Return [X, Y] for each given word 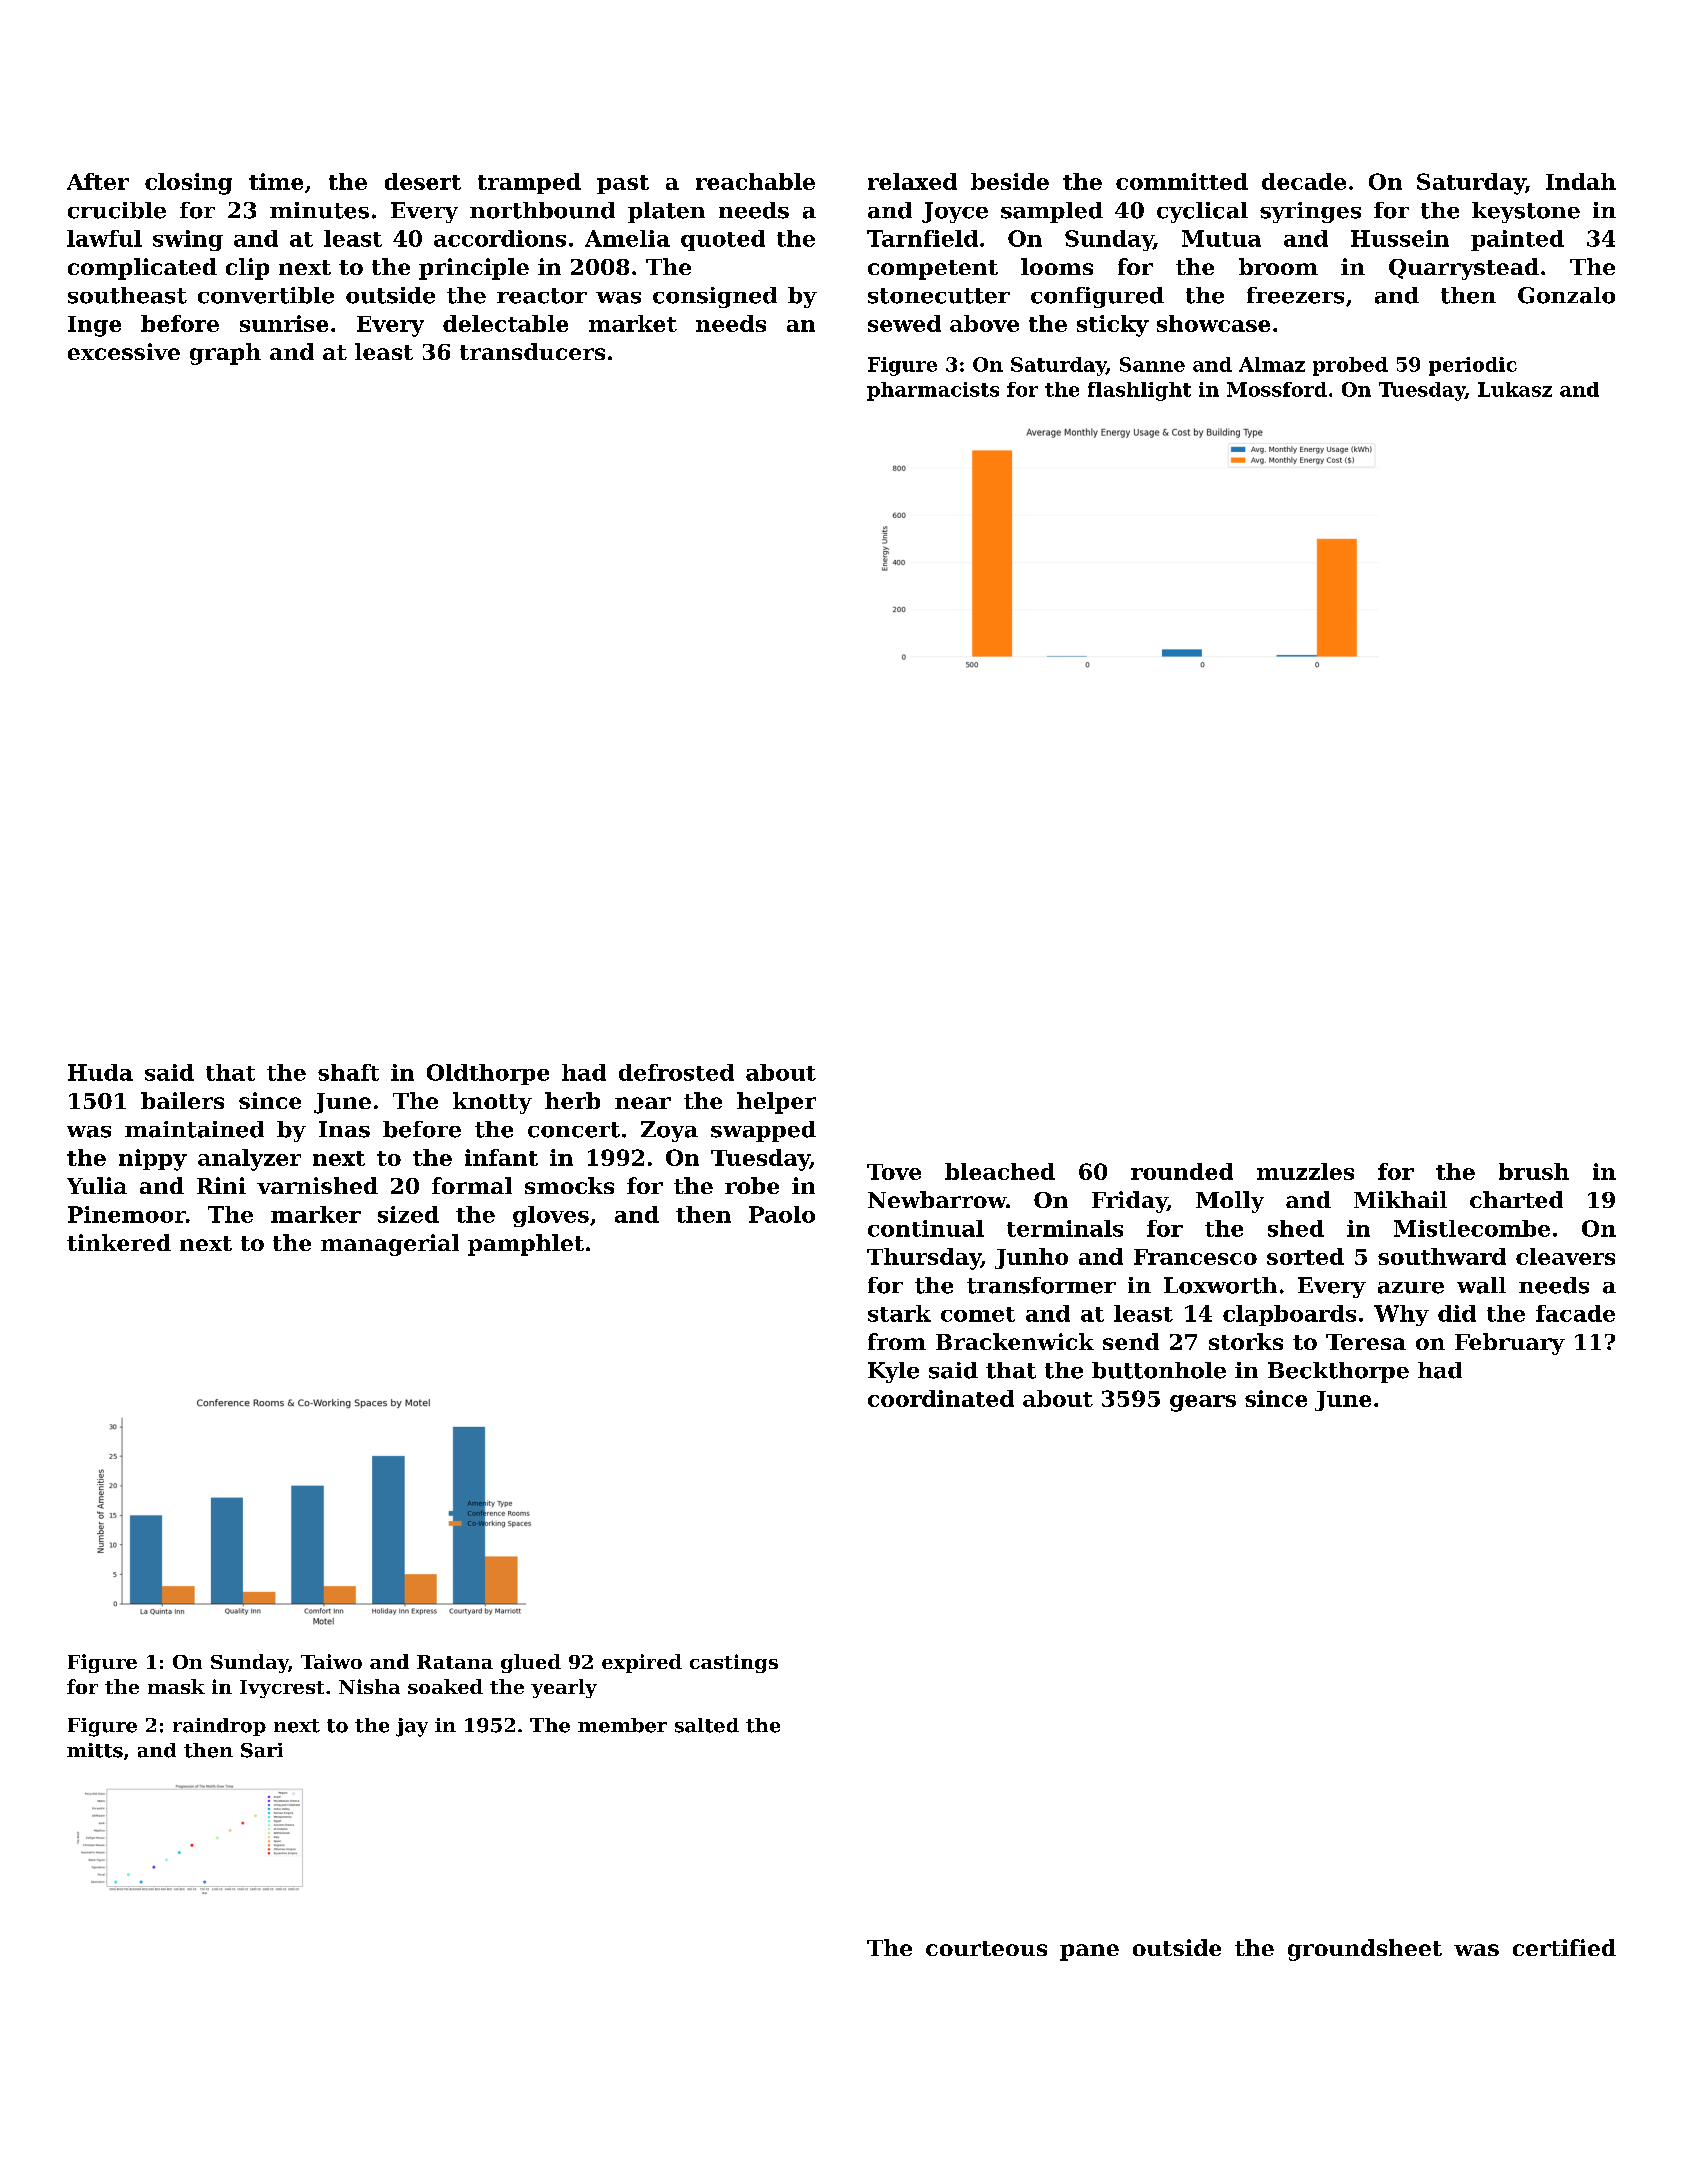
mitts [95, 1750]
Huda [100, 1072]
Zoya [669, 1131]
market [633, 323]
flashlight [1139, 391]
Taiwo [331, 1661]
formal [472, 1185]
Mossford [1277, 389]
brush [1534, 1171]
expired [642, 1663]
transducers [532, 351]
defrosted [676, 1072]
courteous [986, 1948]
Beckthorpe [1338, 1372]
